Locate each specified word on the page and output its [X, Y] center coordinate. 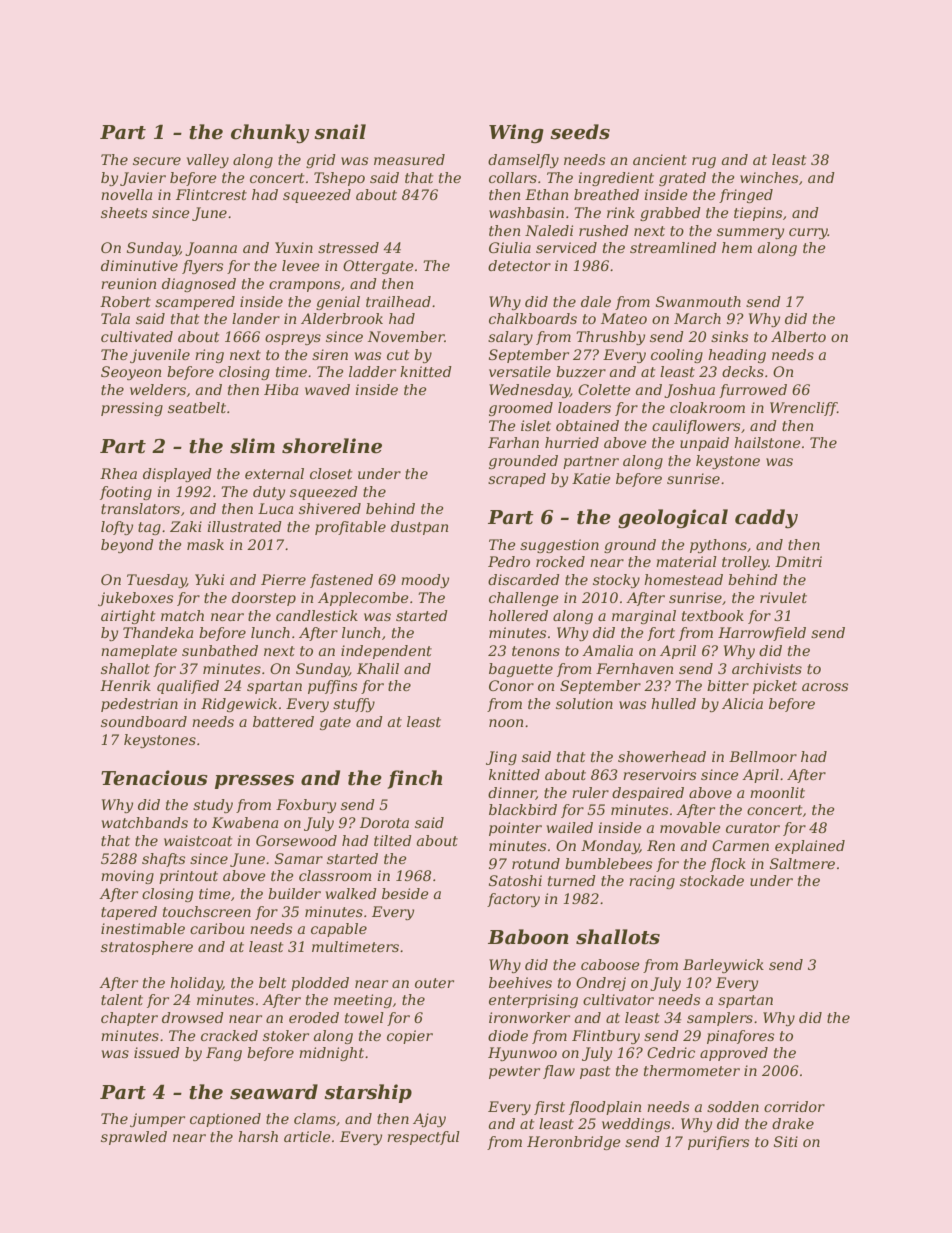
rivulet [783, 597]
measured [409, 159]
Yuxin [294, 247]
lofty [117, 528]
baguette [521, 670]
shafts [163, 860]
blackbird [523, 809]
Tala [115, 318]
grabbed [670, 214]
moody [425, 581]
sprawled [134, 1138]
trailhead [398, 301]
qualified [188, 687]
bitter [728, 685]
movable [690, 827]
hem [737, 247]
